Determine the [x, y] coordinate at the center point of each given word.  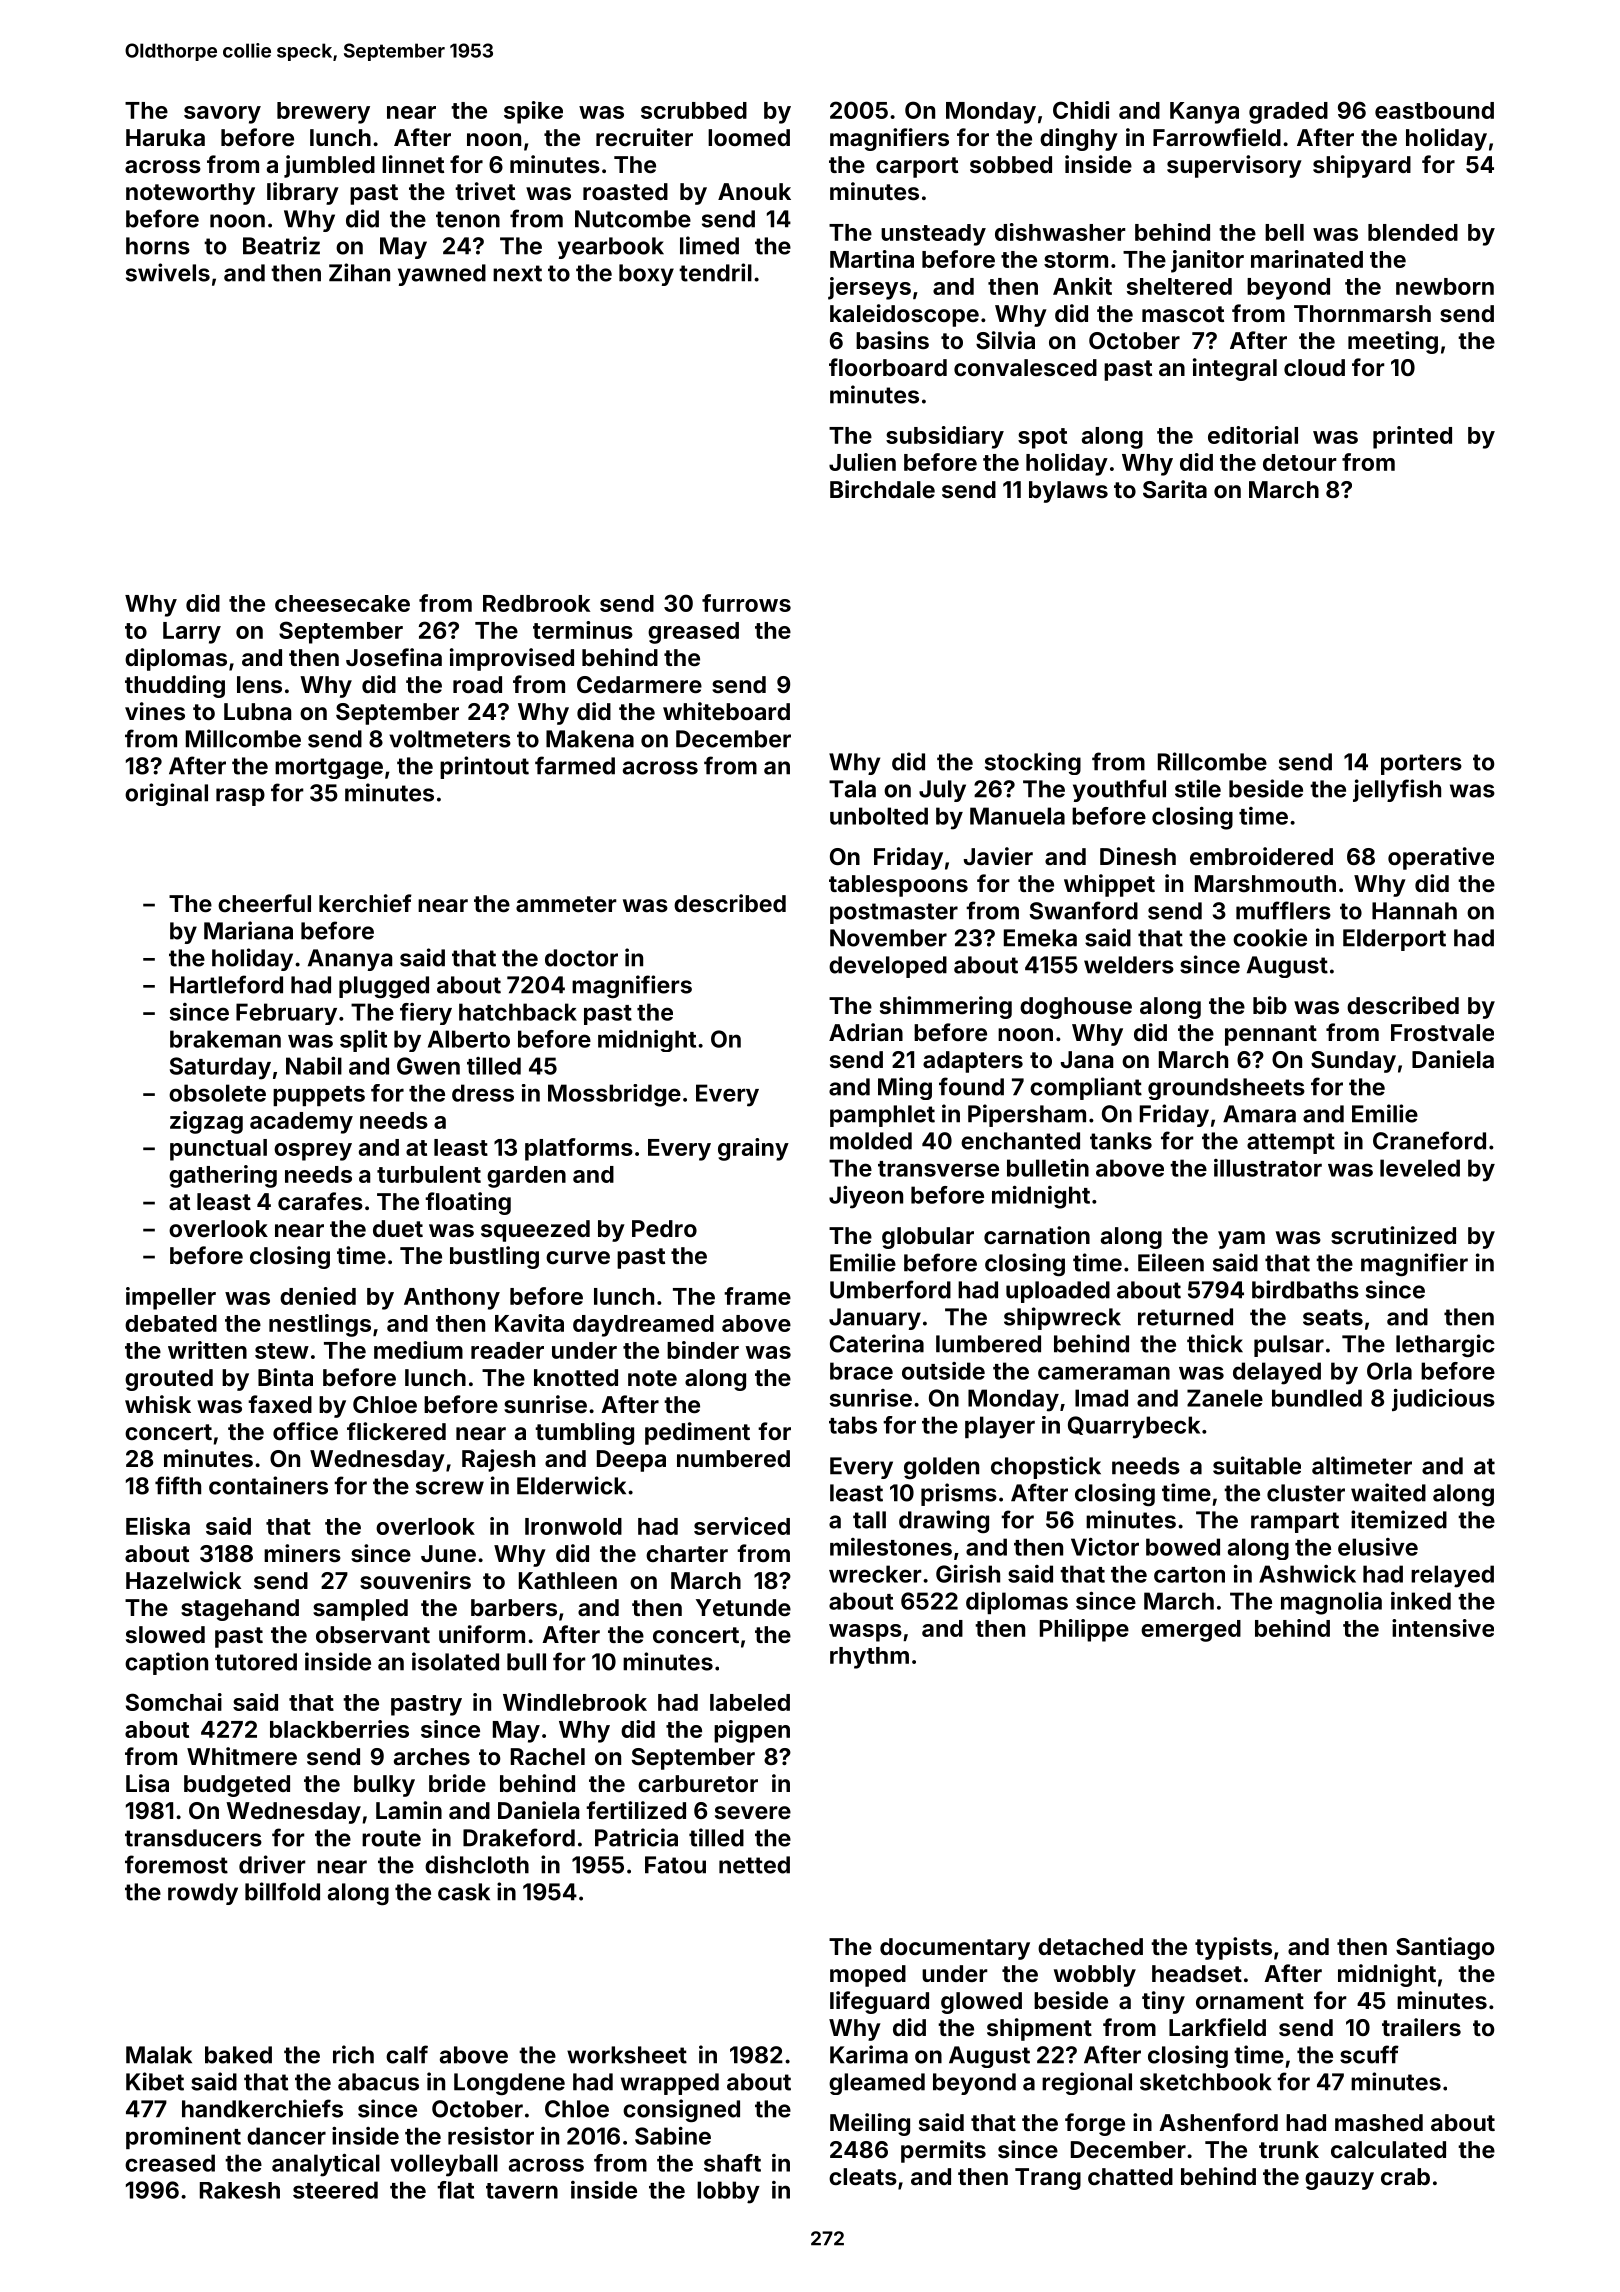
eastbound [1434, 110]
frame [757, 1296]
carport [917, 167]
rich [353, 2054]
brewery [323, 113]
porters [1421, 764]
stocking [1033, 763]
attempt [1291, 1143]
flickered [396, 1431]
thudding [175, 686]
